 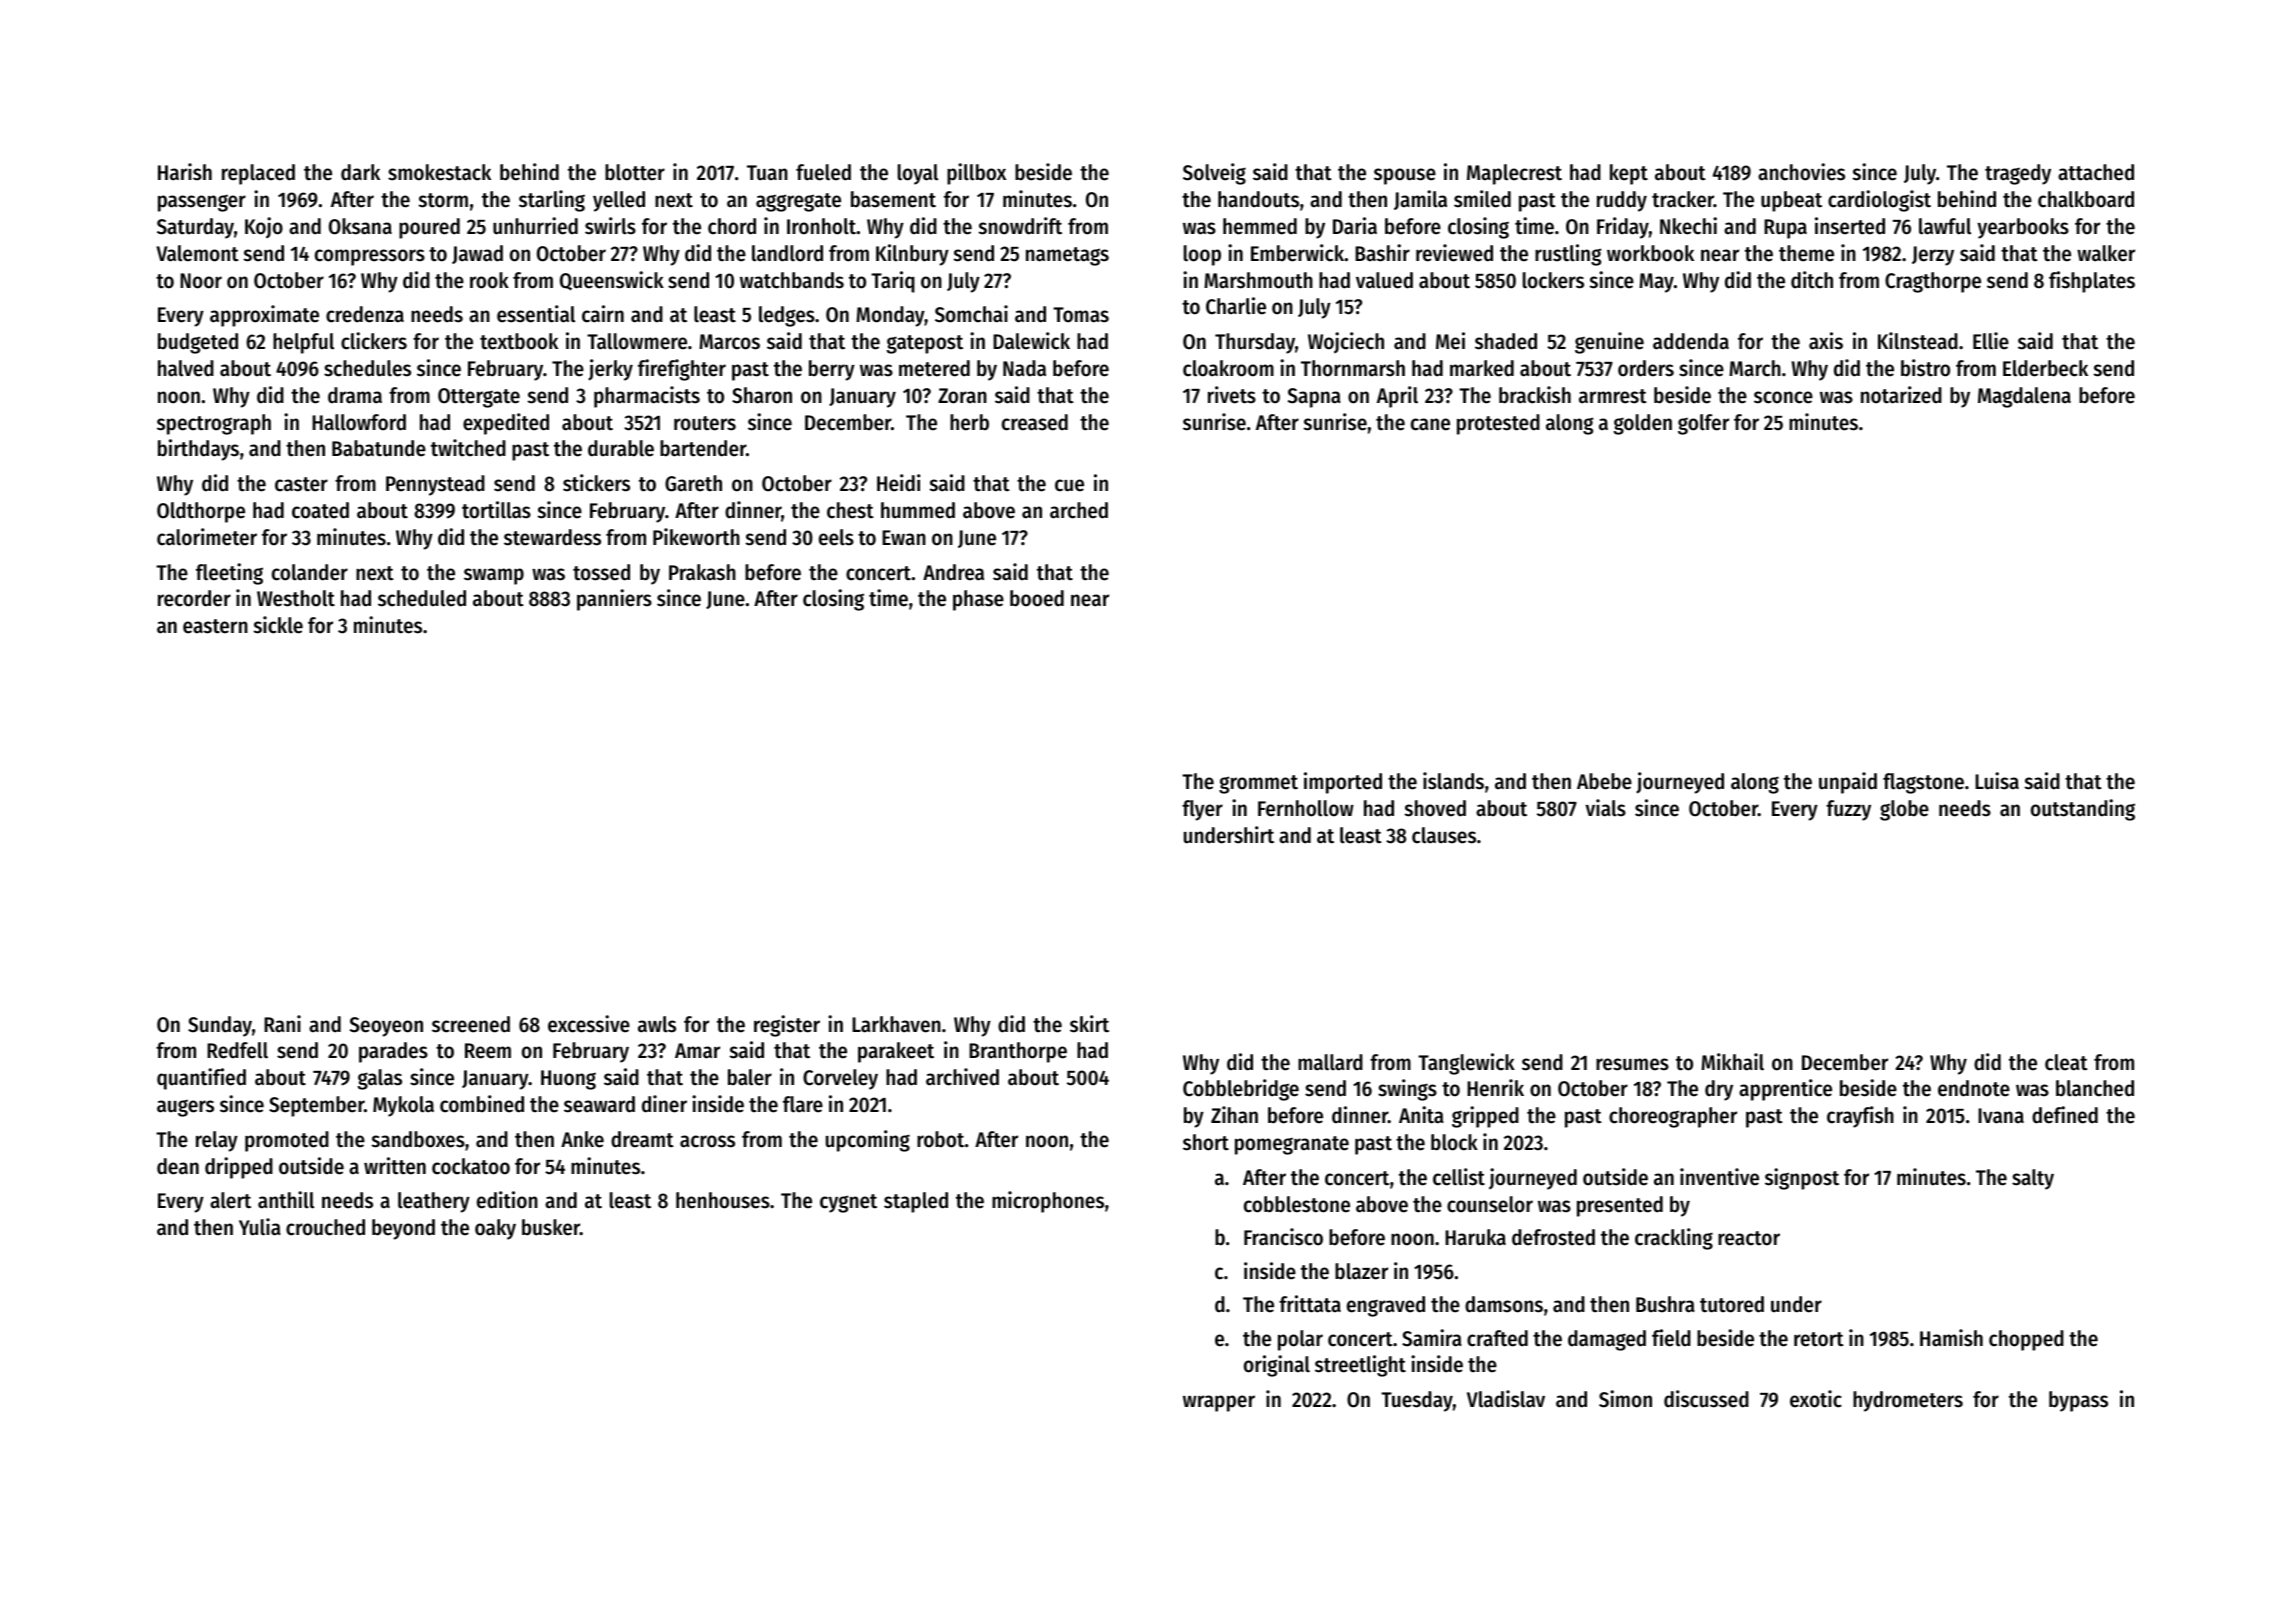 What do you see at coordinates (260, 1227) in the page?
I see `Yulia` at bounding box center [260, 1227].
